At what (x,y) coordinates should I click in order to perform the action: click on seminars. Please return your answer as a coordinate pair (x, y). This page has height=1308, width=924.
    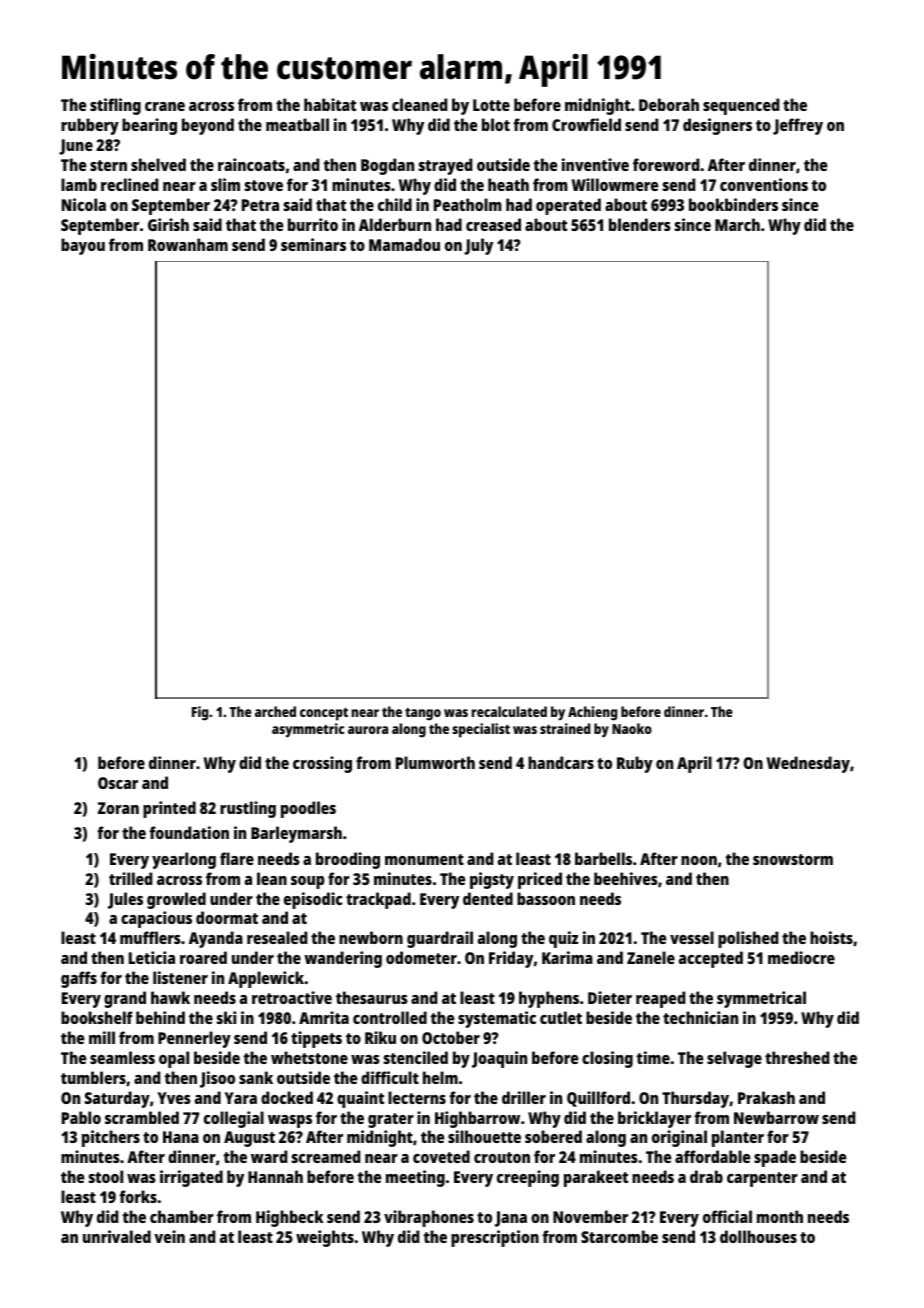
    Looking at the image, I should click on (313, 244).
